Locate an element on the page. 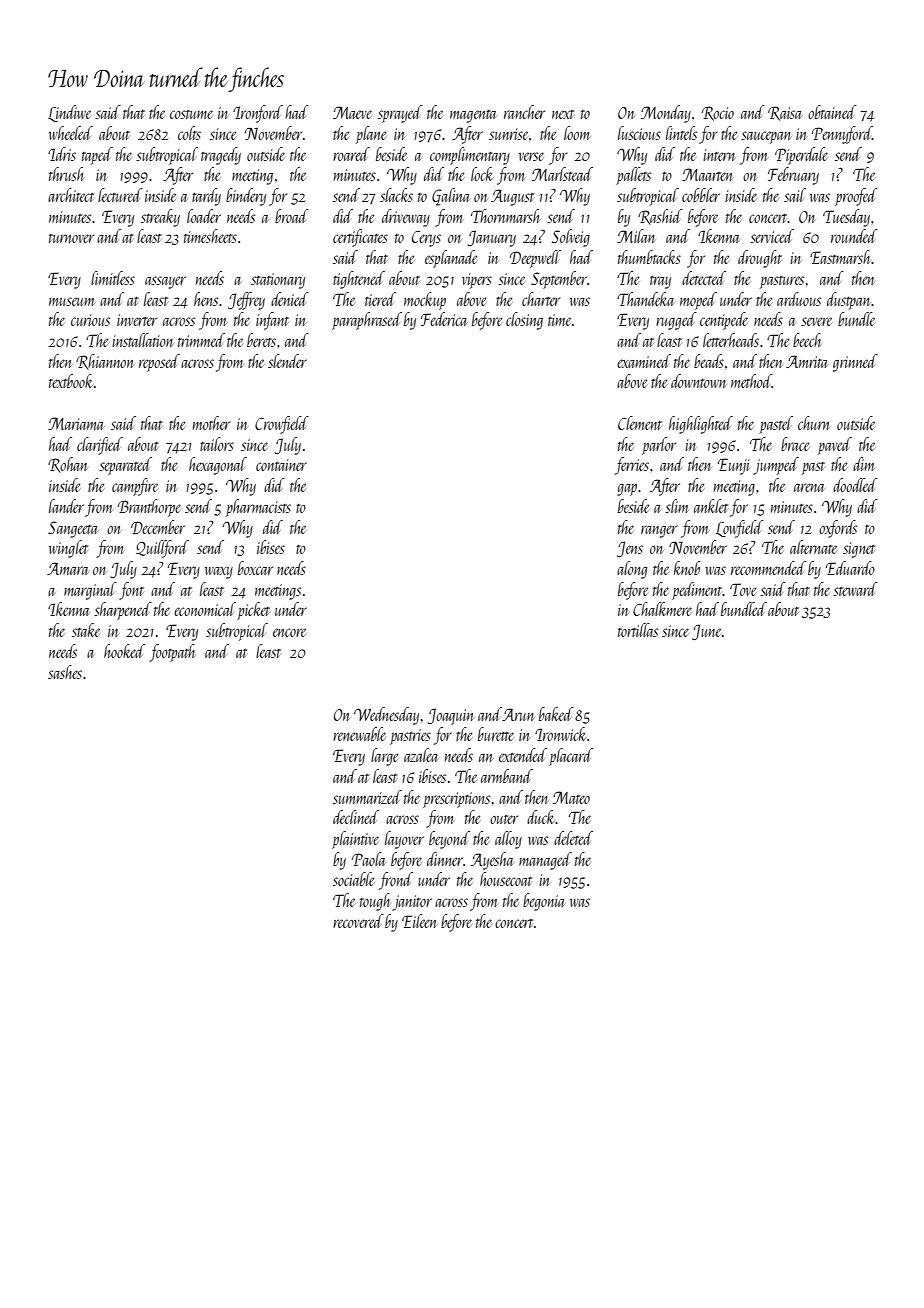 The image size is (924, 1308). beads is located at coordinates (709, 361).
